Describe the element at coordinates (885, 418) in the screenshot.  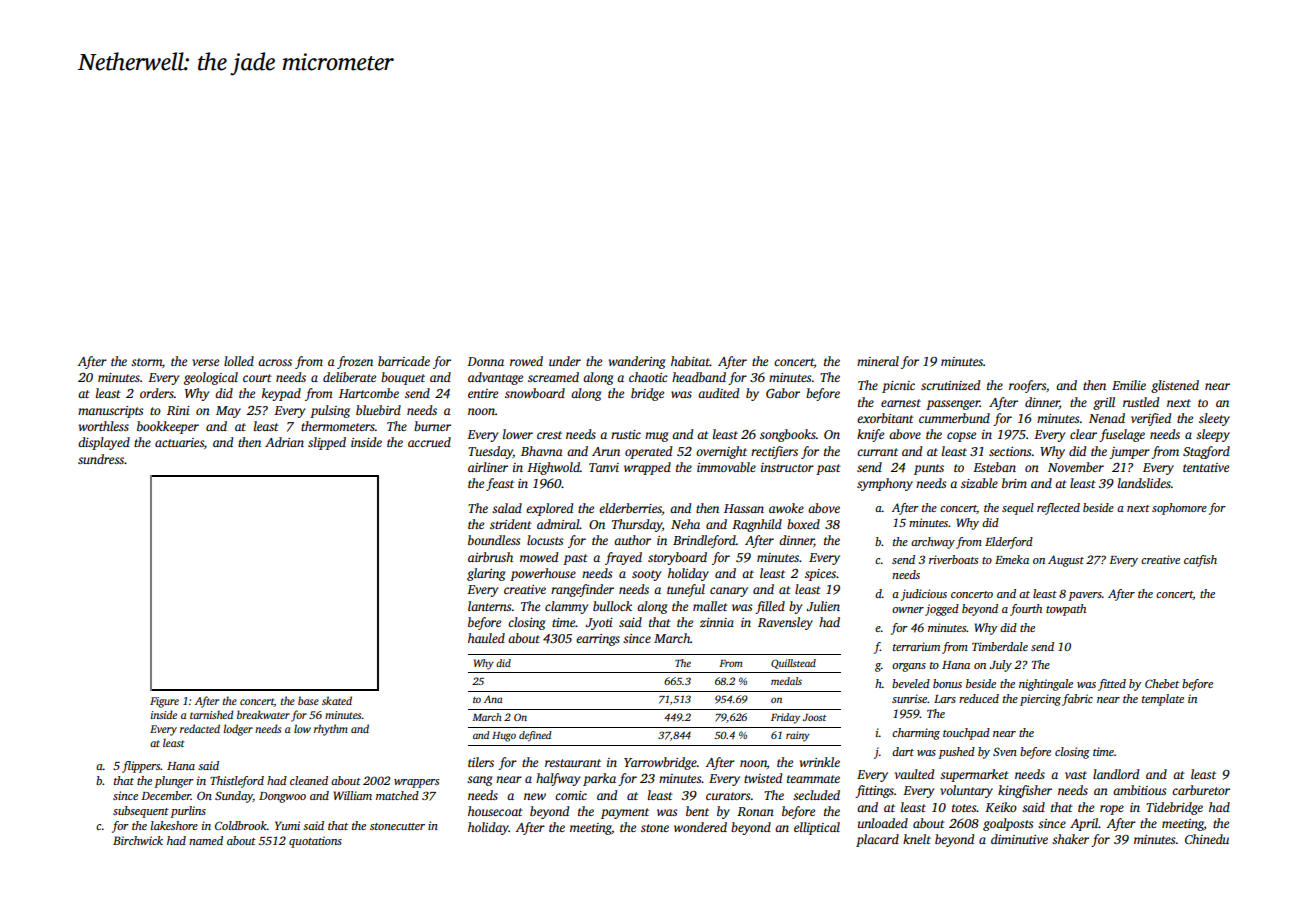
I see `exorbitant` at that location.
